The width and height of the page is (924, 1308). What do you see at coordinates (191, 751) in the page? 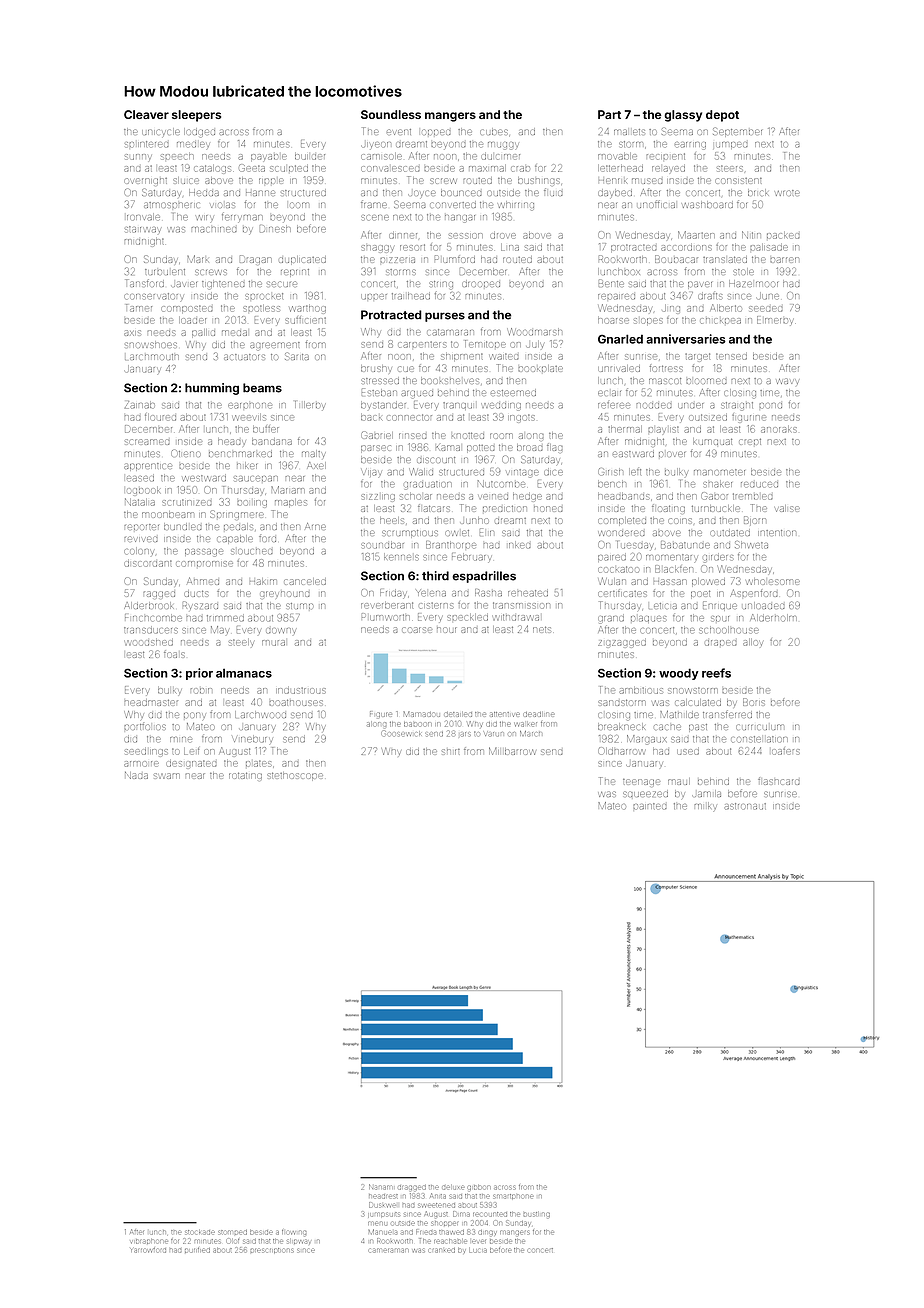
I see `Leif` at bounding box center [191, 751].
